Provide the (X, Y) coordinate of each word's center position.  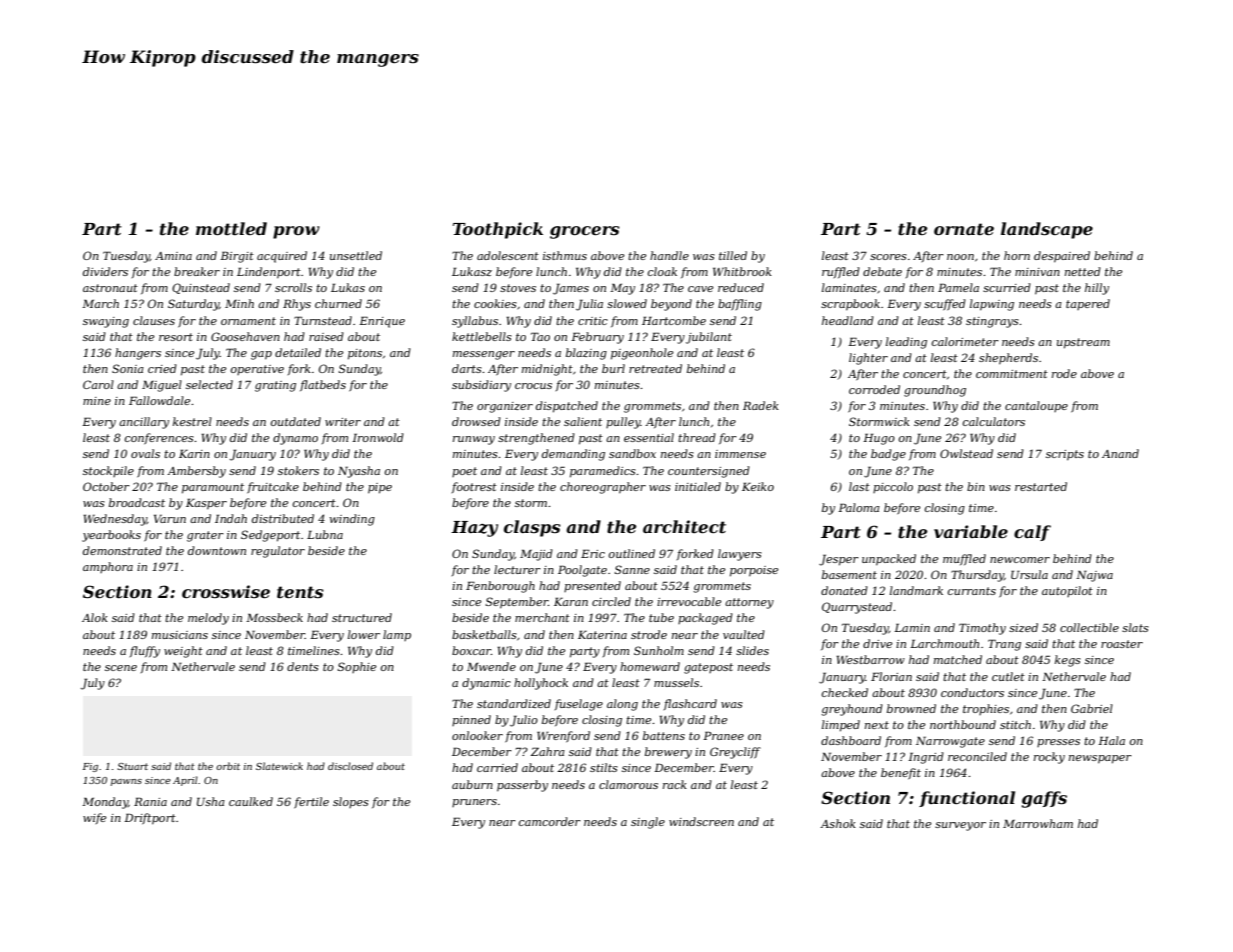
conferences (159, 439)
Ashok (838, 823)
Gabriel (1092, 708)
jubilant (709, 338)
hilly (1097, 289)
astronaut (110, 288)
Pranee (723, 735)
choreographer (603, 488)
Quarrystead (857, 608)
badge (888, 455)
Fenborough (500, 587)
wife (94, 818)
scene (121, 668)
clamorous (628, 784)
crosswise (226, 591)
